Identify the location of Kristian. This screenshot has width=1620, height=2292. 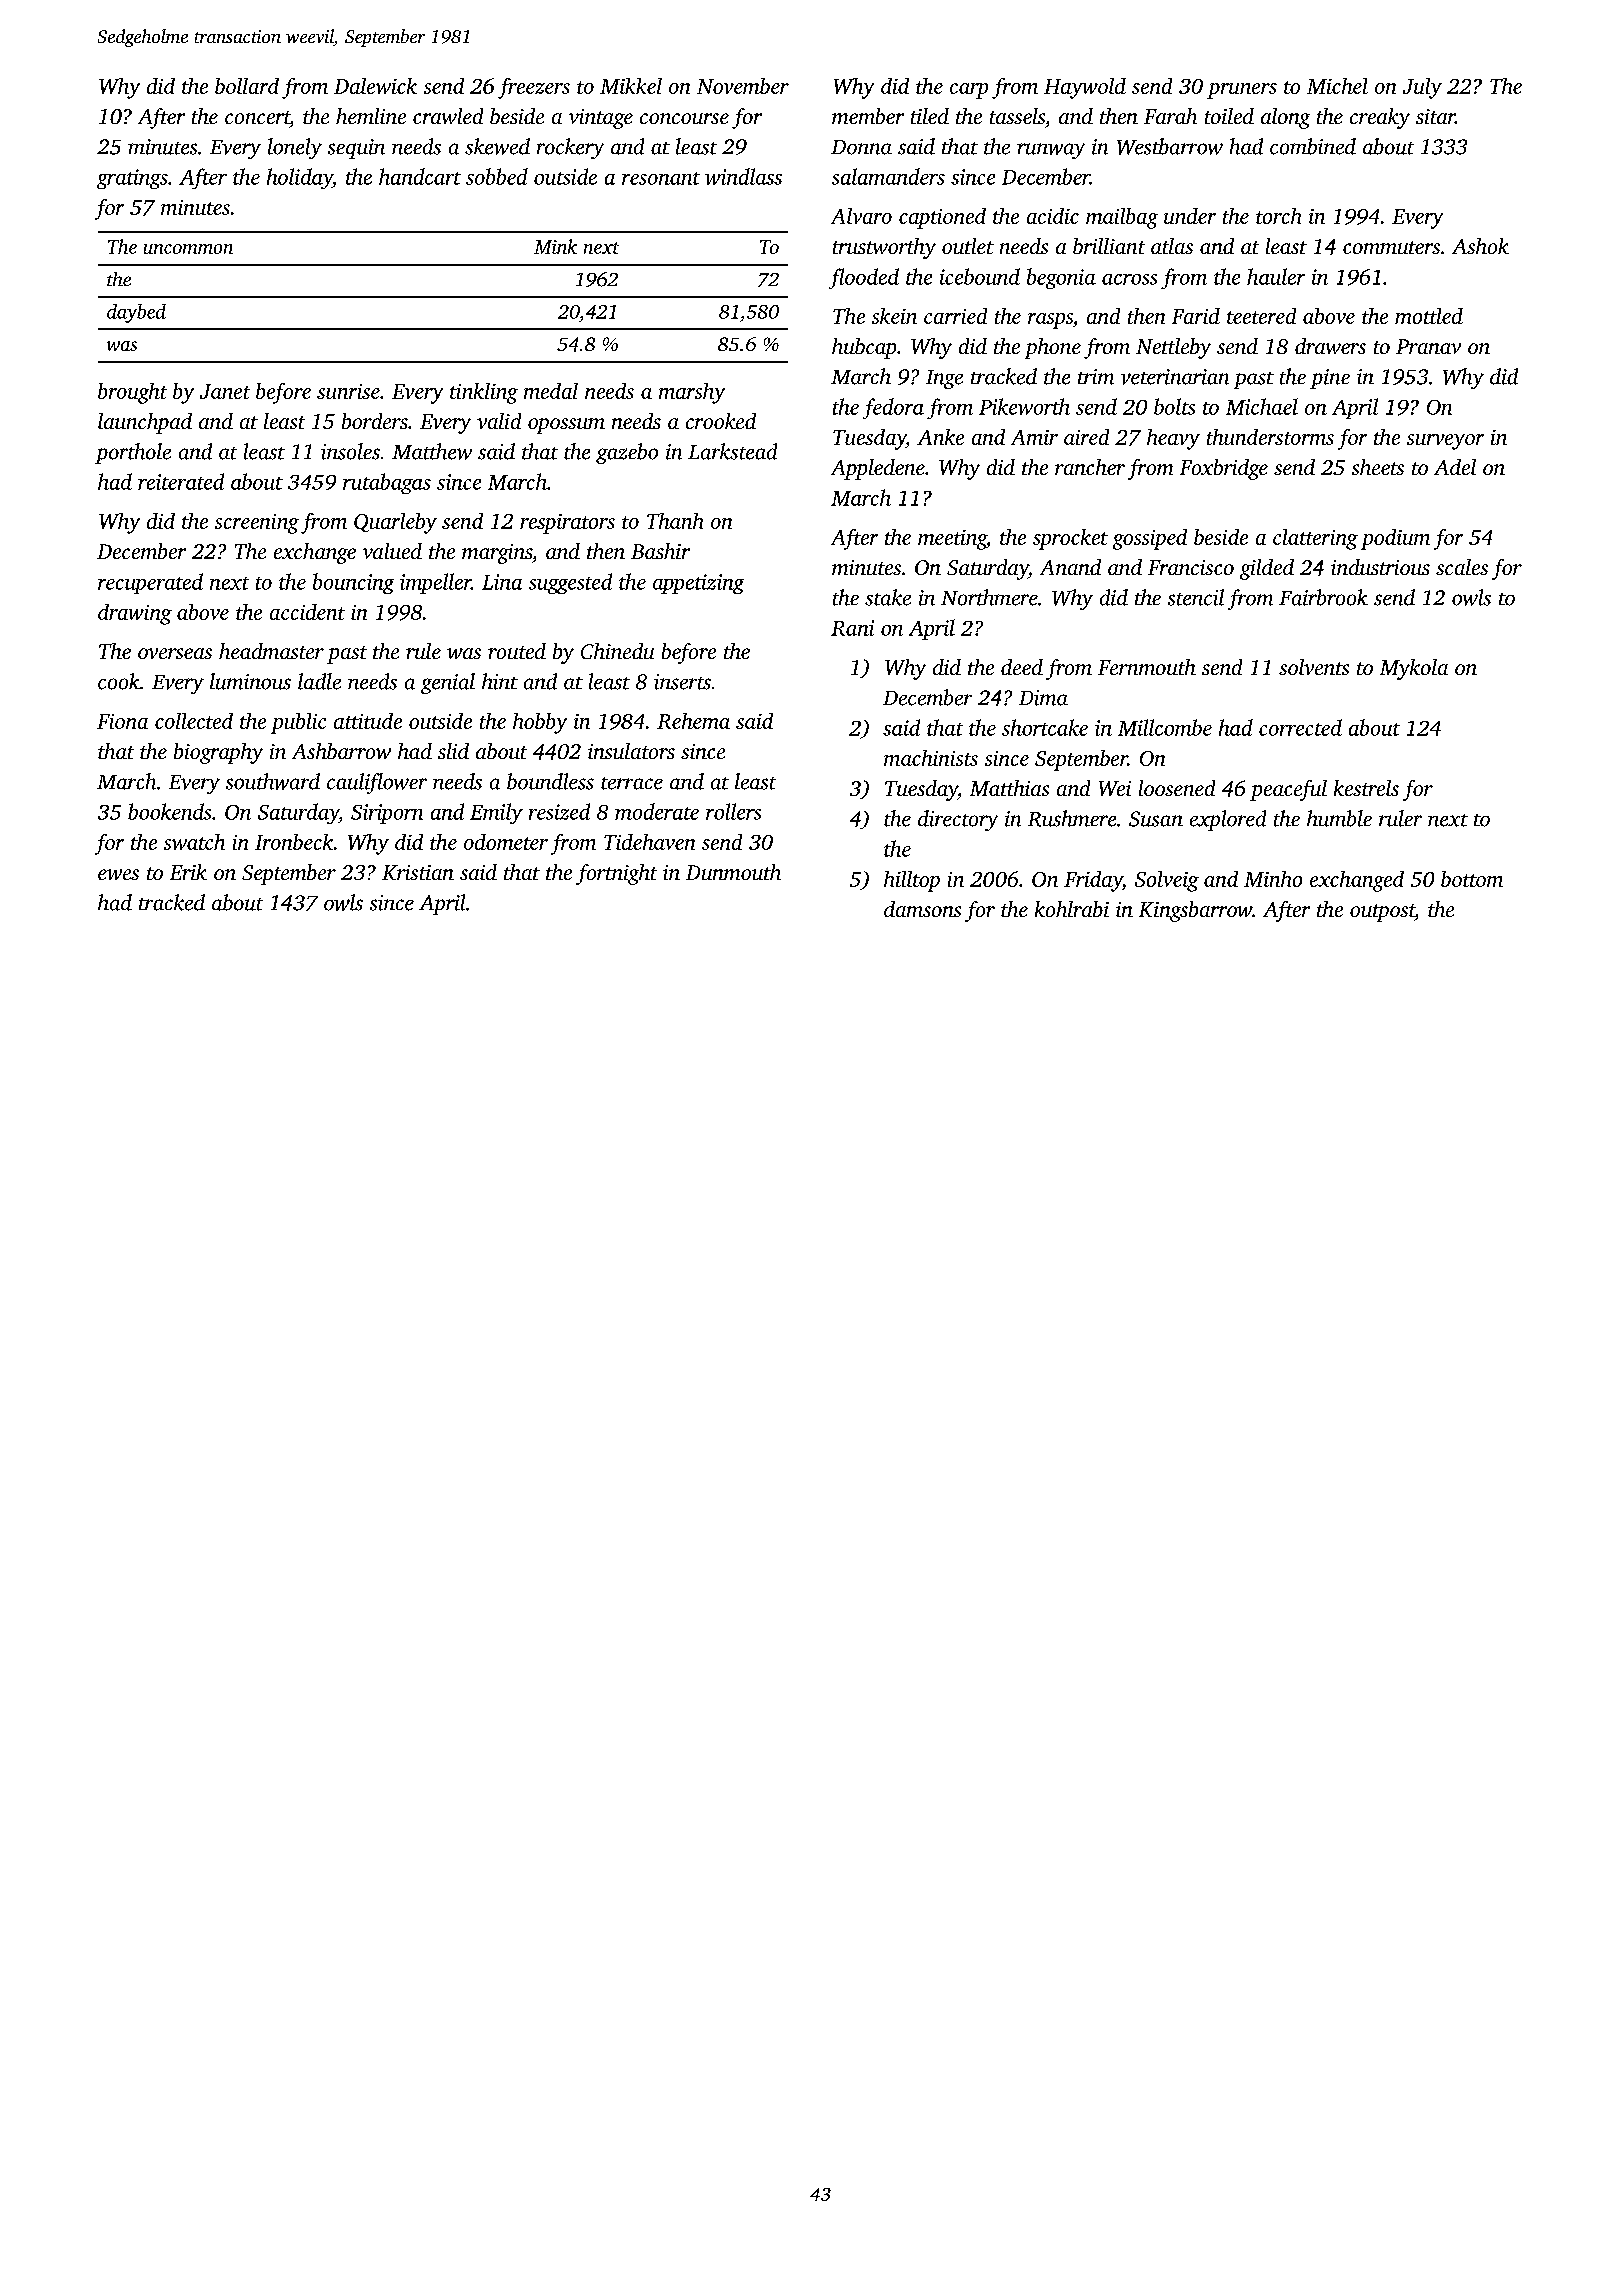
(418, 872).
